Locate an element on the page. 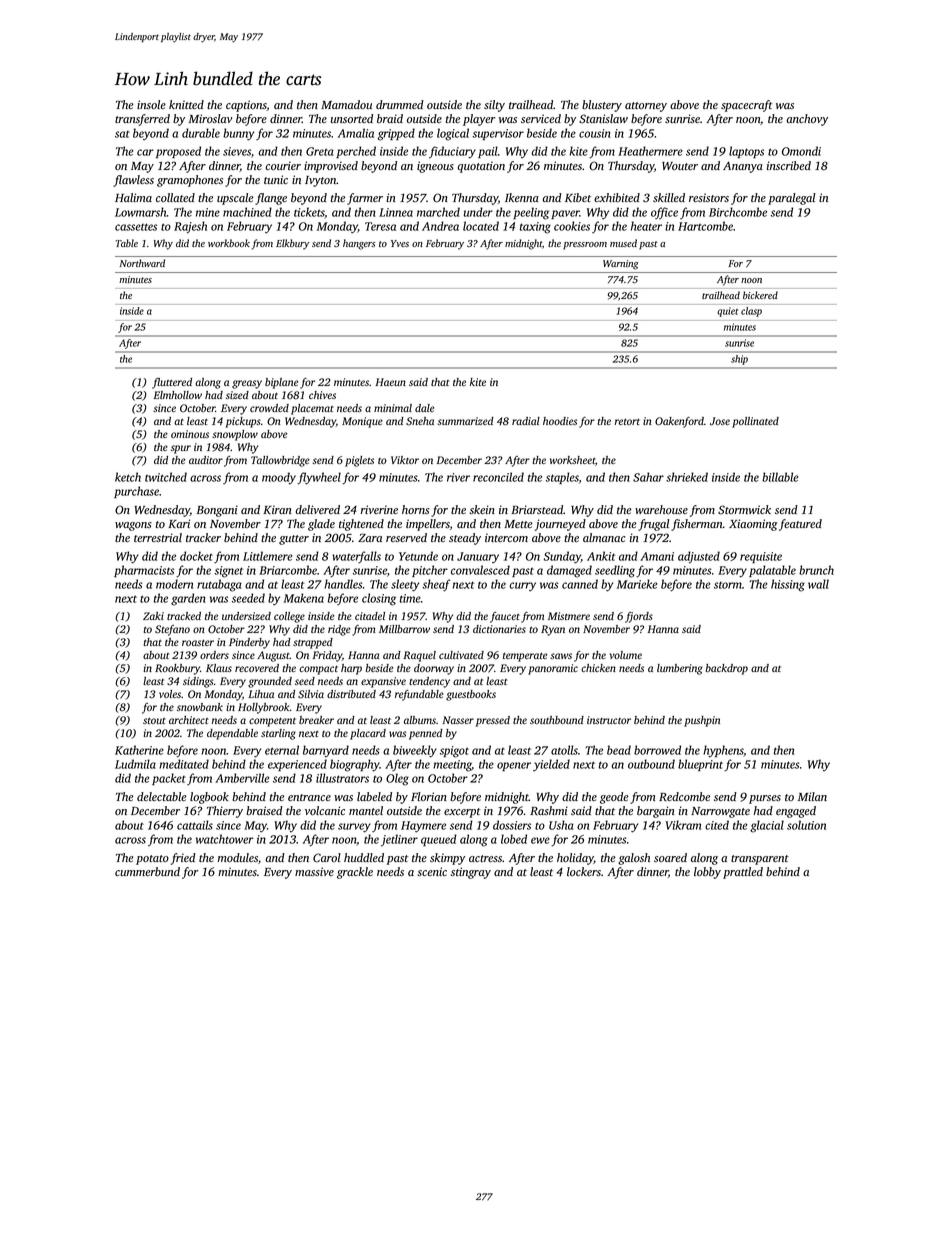 This document has width=952, height=1233. backdrop is located at coordinates (727, 669).
